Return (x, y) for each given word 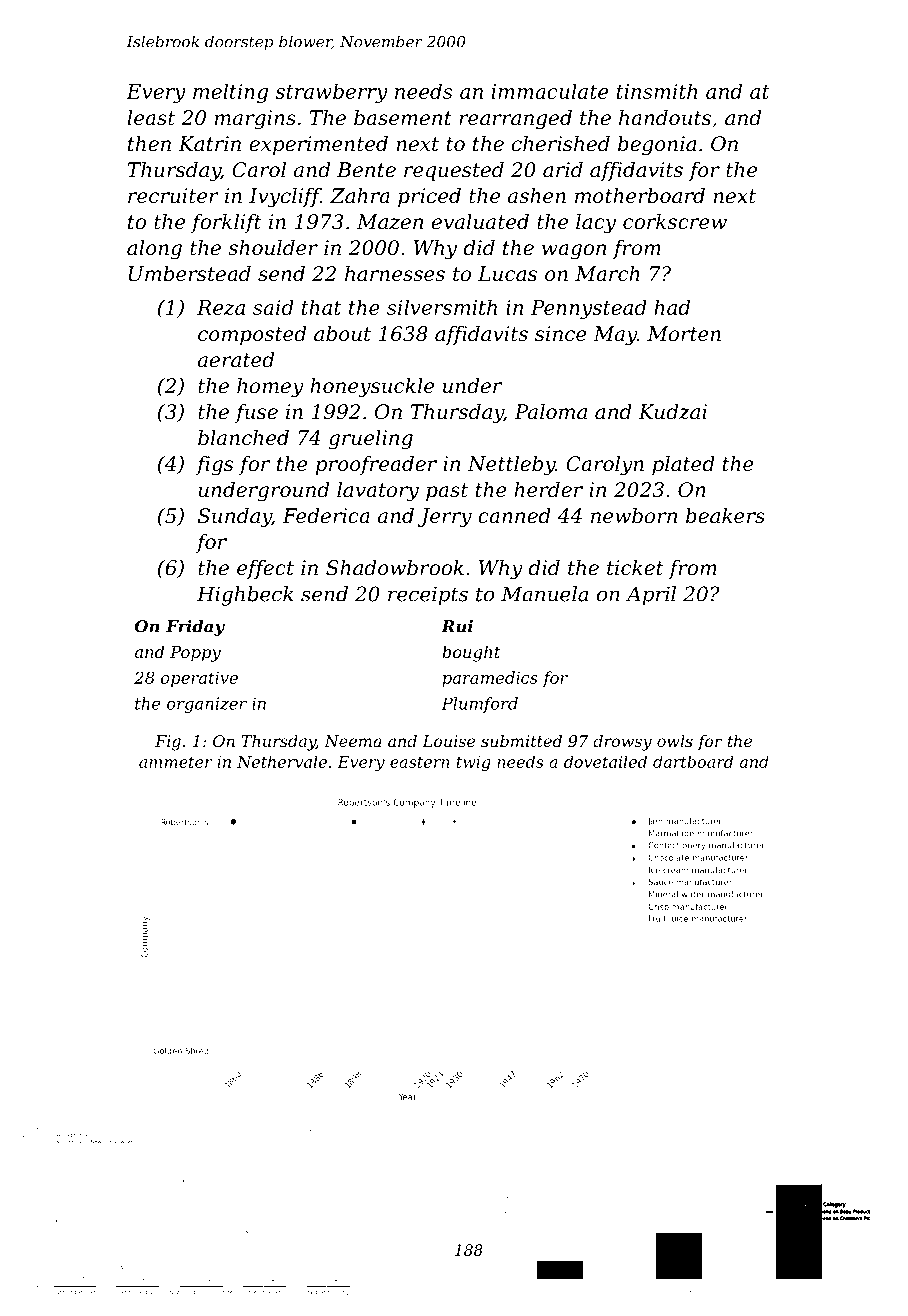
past (447, 492)
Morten (684, 334)
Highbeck (245, 596)
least (151, 118)
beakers (725, 516)
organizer (207, 705)
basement (403, 118)
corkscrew (675, 222)
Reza (221, 307)
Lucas (507, 274)
